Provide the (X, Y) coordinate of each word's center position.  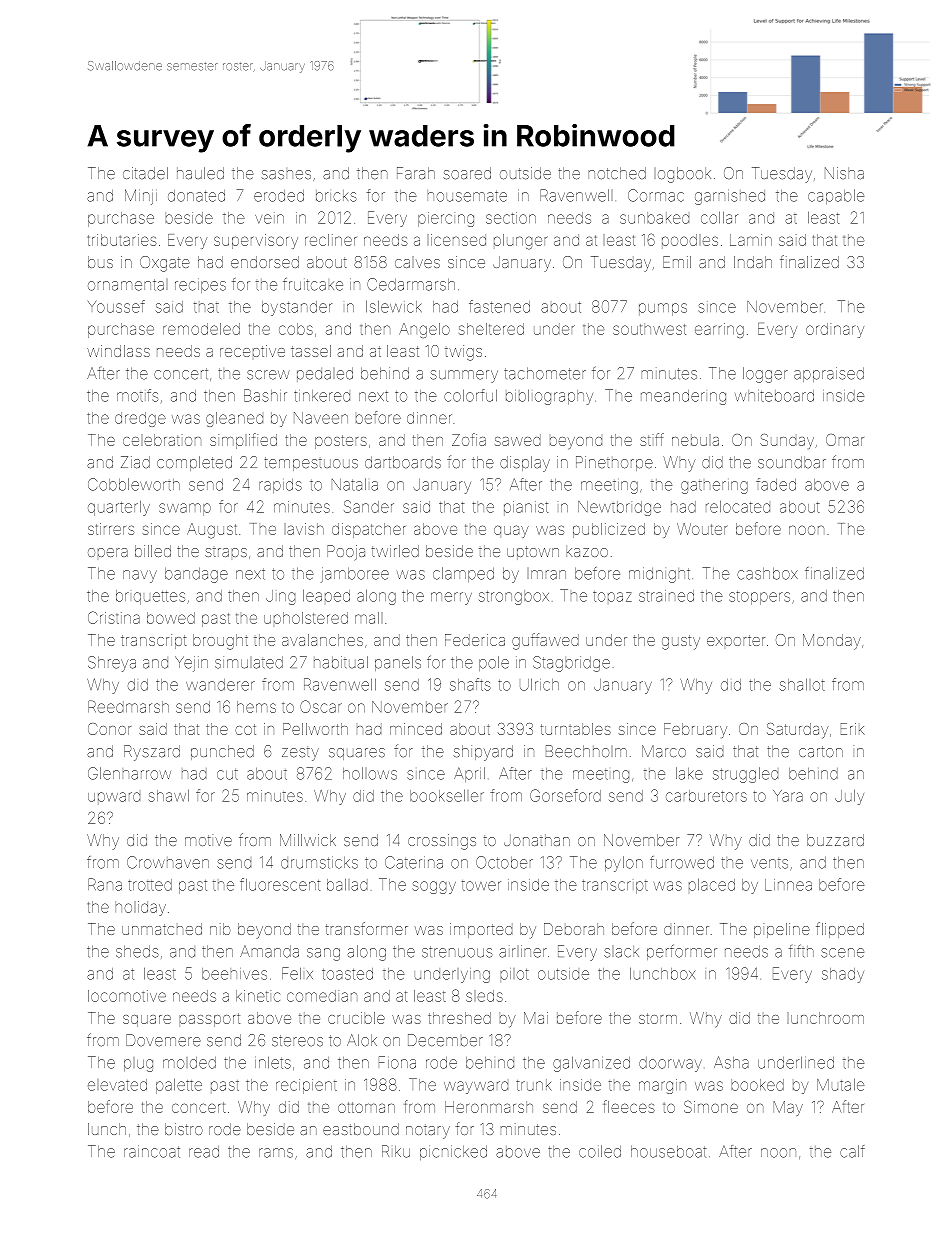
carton (821, 752)
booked (757, 1085)
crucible (356, 1018)
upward (114, 797)
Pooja (346, 552)
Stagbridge (571, 664)
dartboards (403, 462)
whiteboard (774, 396)
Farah (416, 173)
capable (836, 196)
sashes (286, 175)
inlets (273, 1062)
